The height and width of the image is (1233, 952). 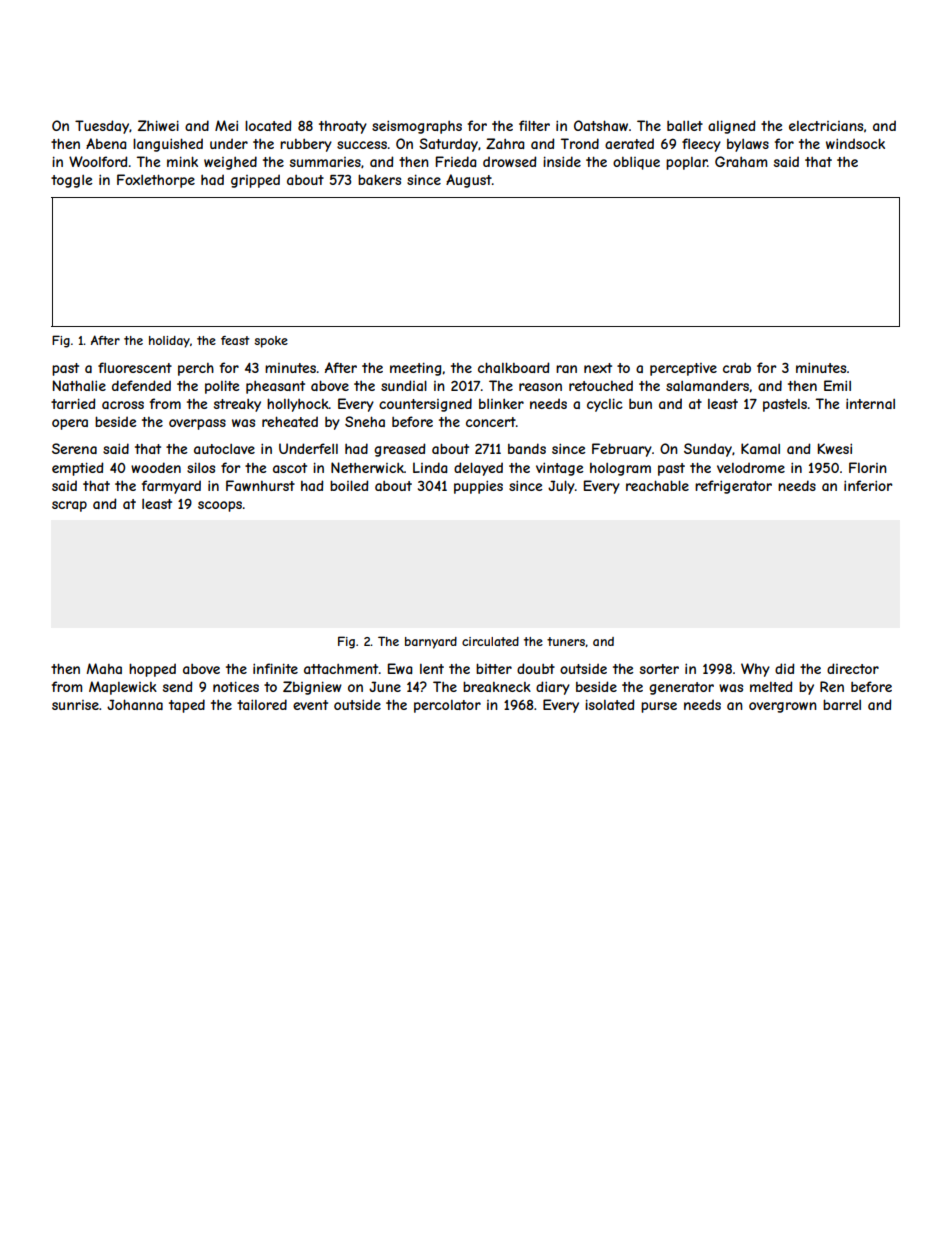 I want to click on Nathalie, so click(x=79, y=385).
